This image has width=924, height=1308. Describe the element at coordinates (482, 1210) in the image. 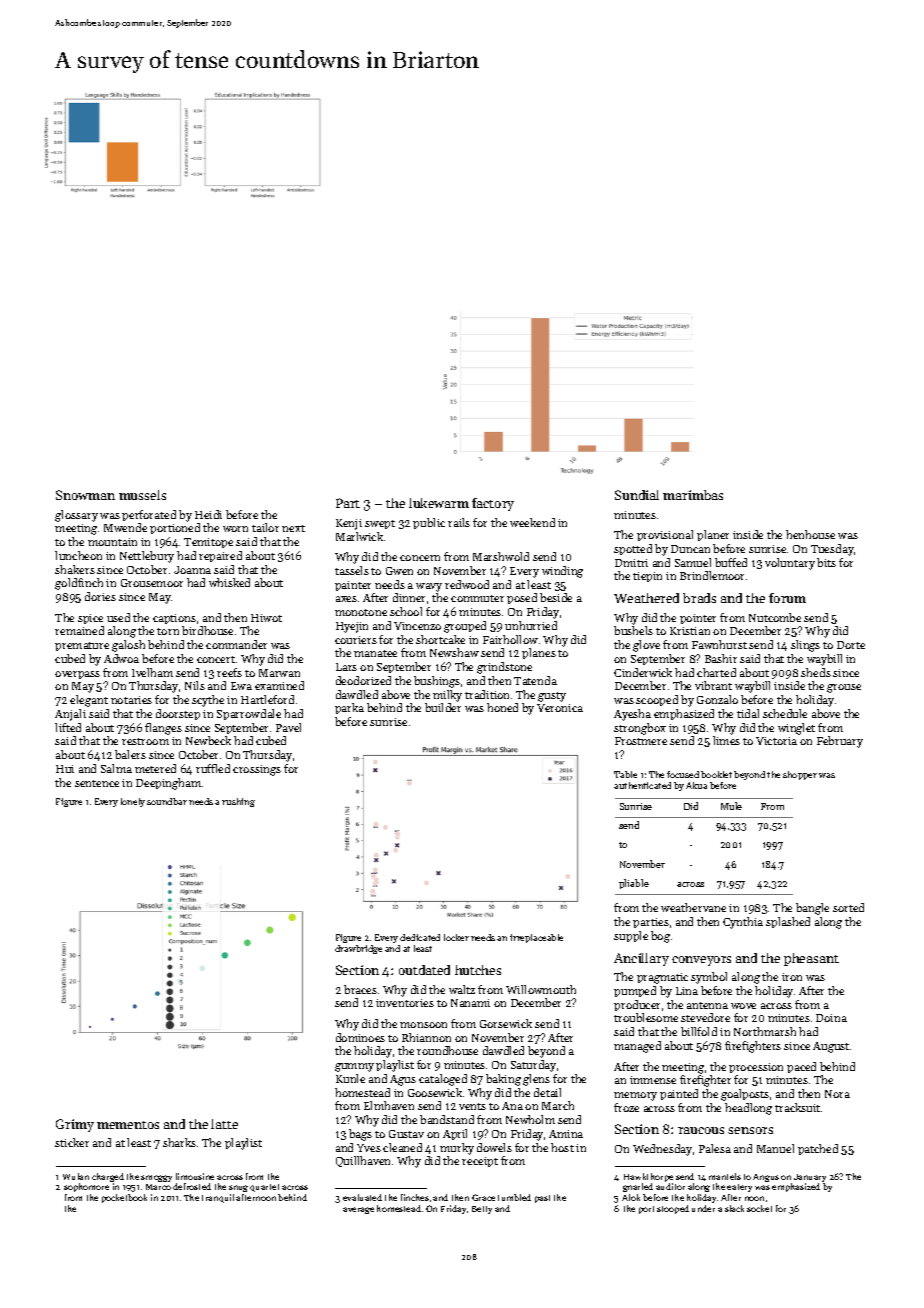

I see `Betty` at that location.
